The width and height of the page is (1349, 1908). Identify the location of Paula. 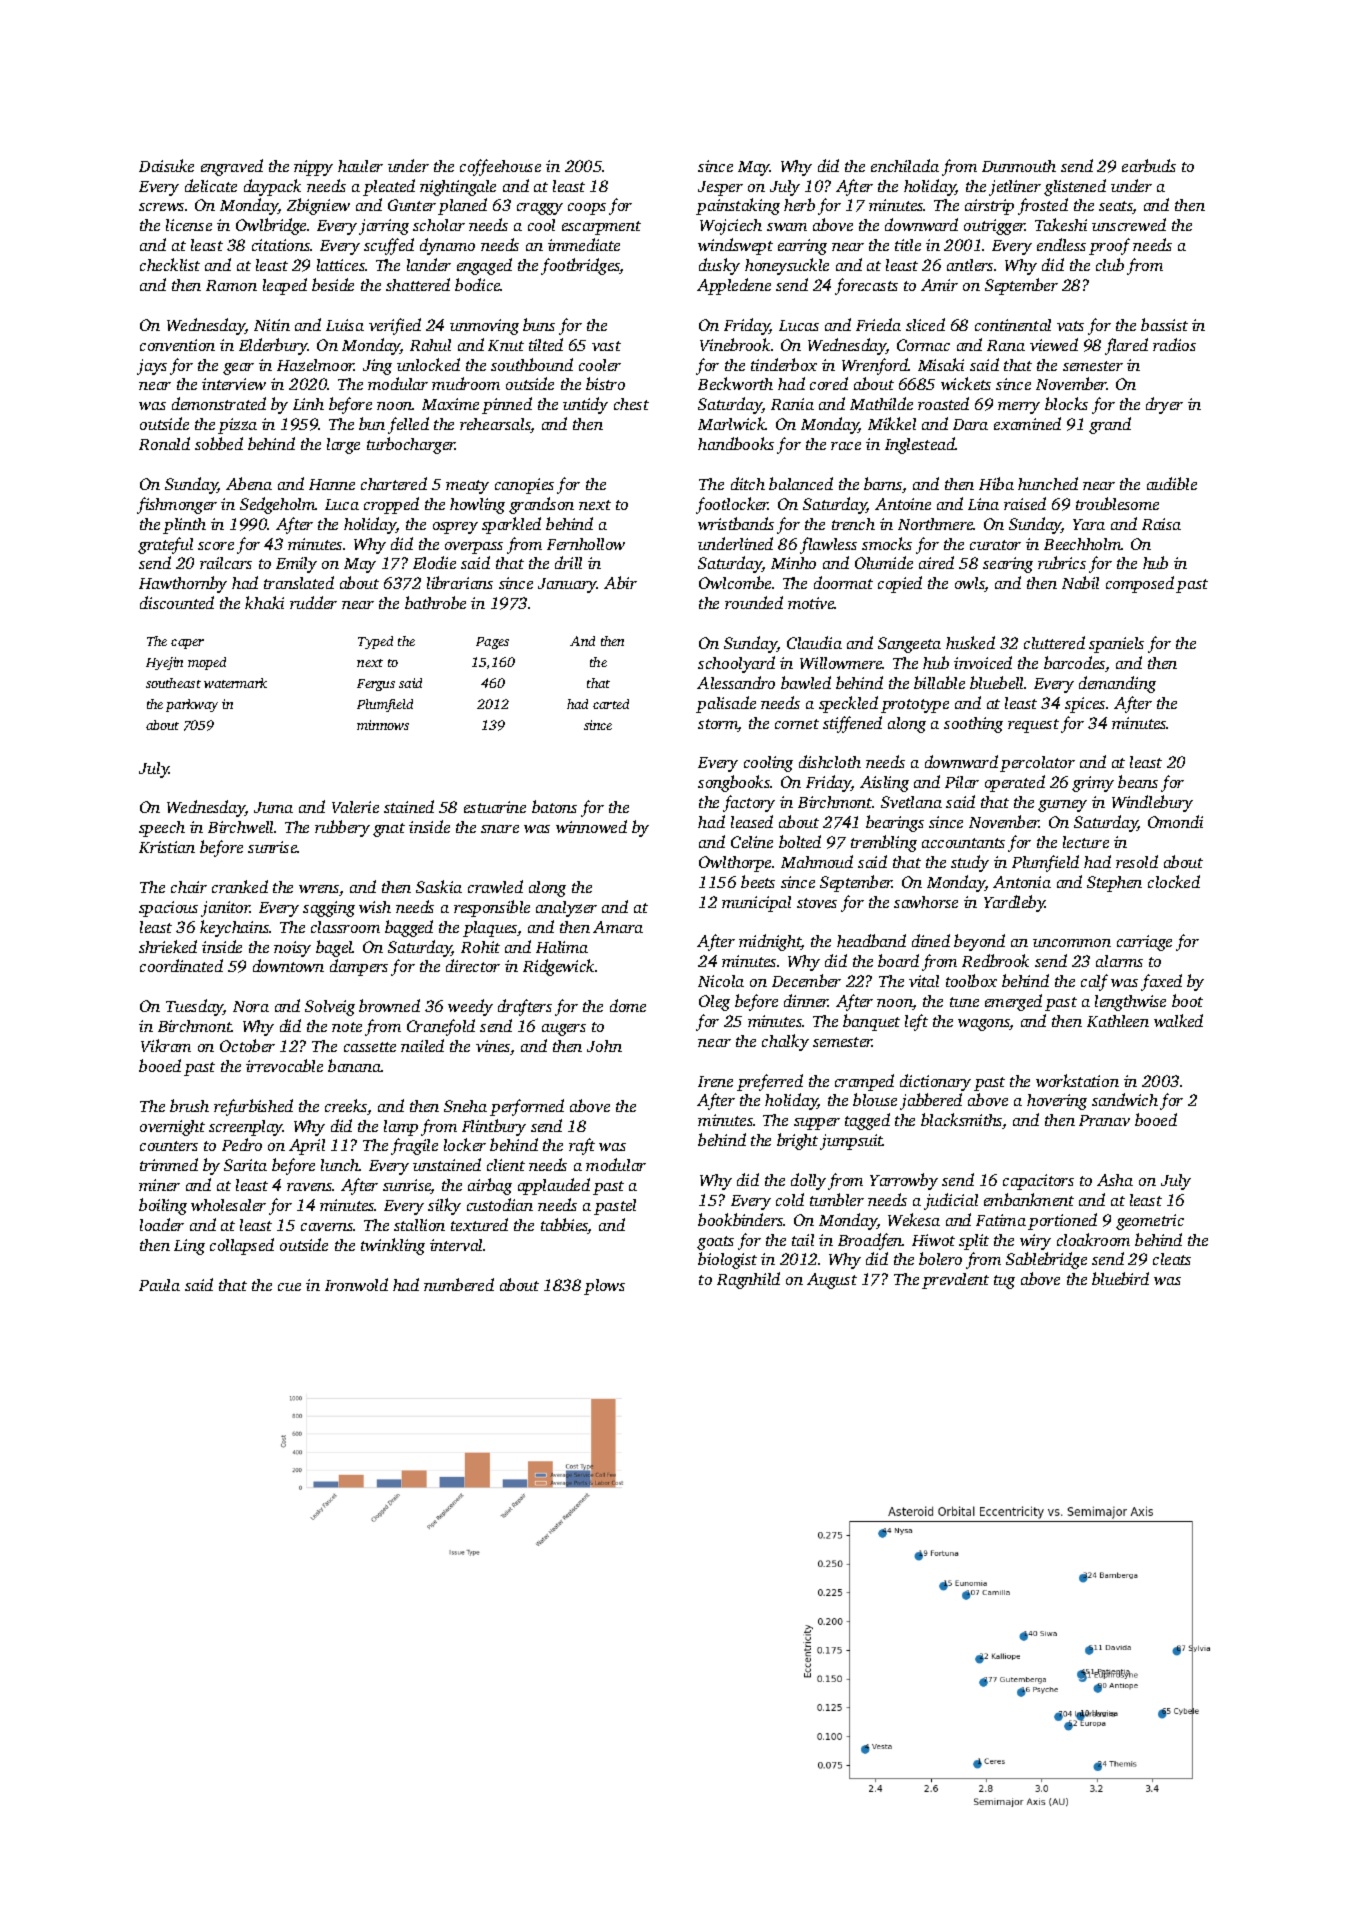
(159, 1285).
